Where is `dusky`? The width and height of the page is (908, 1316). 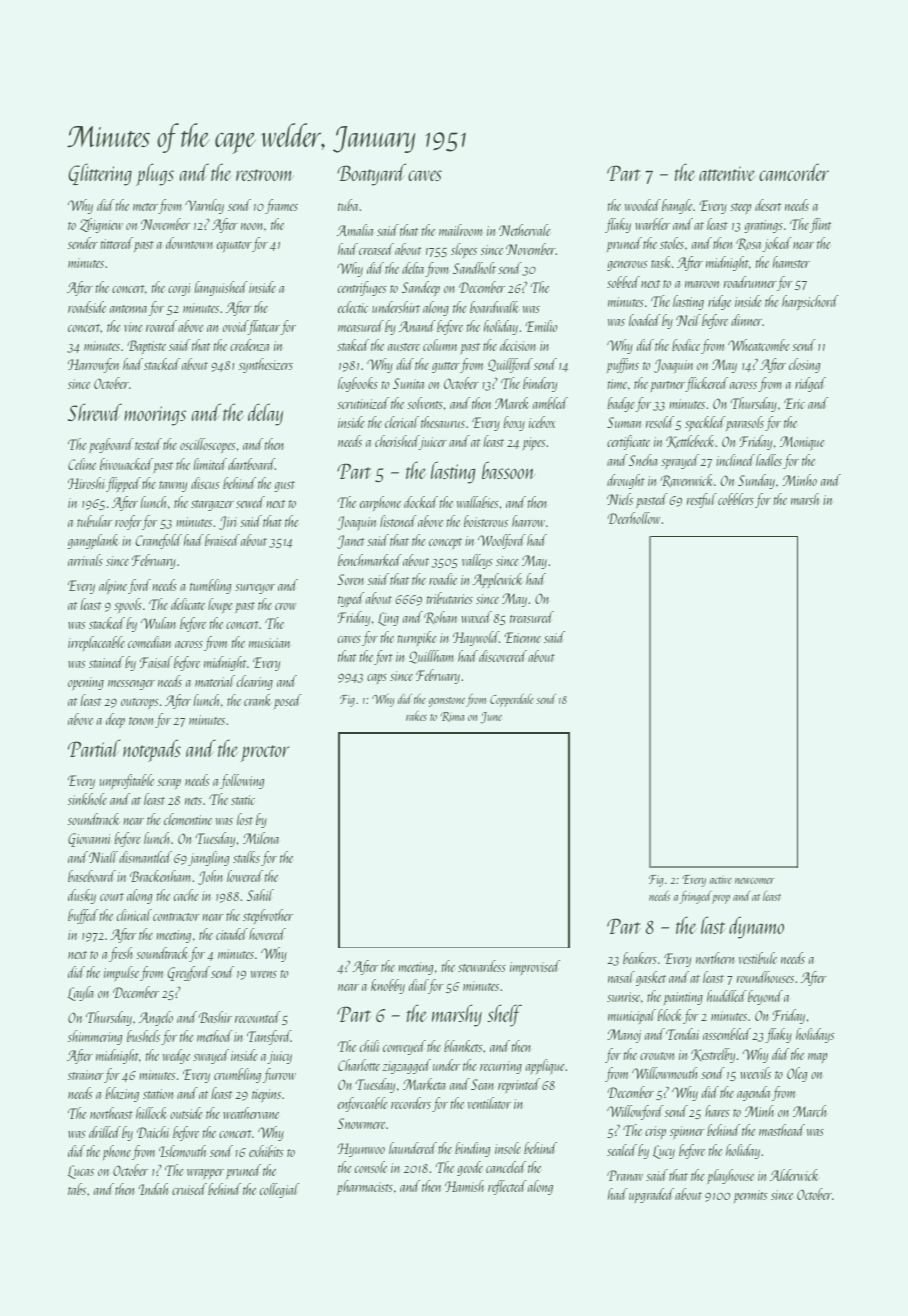 dusky is located at coordinates (82, 896).
